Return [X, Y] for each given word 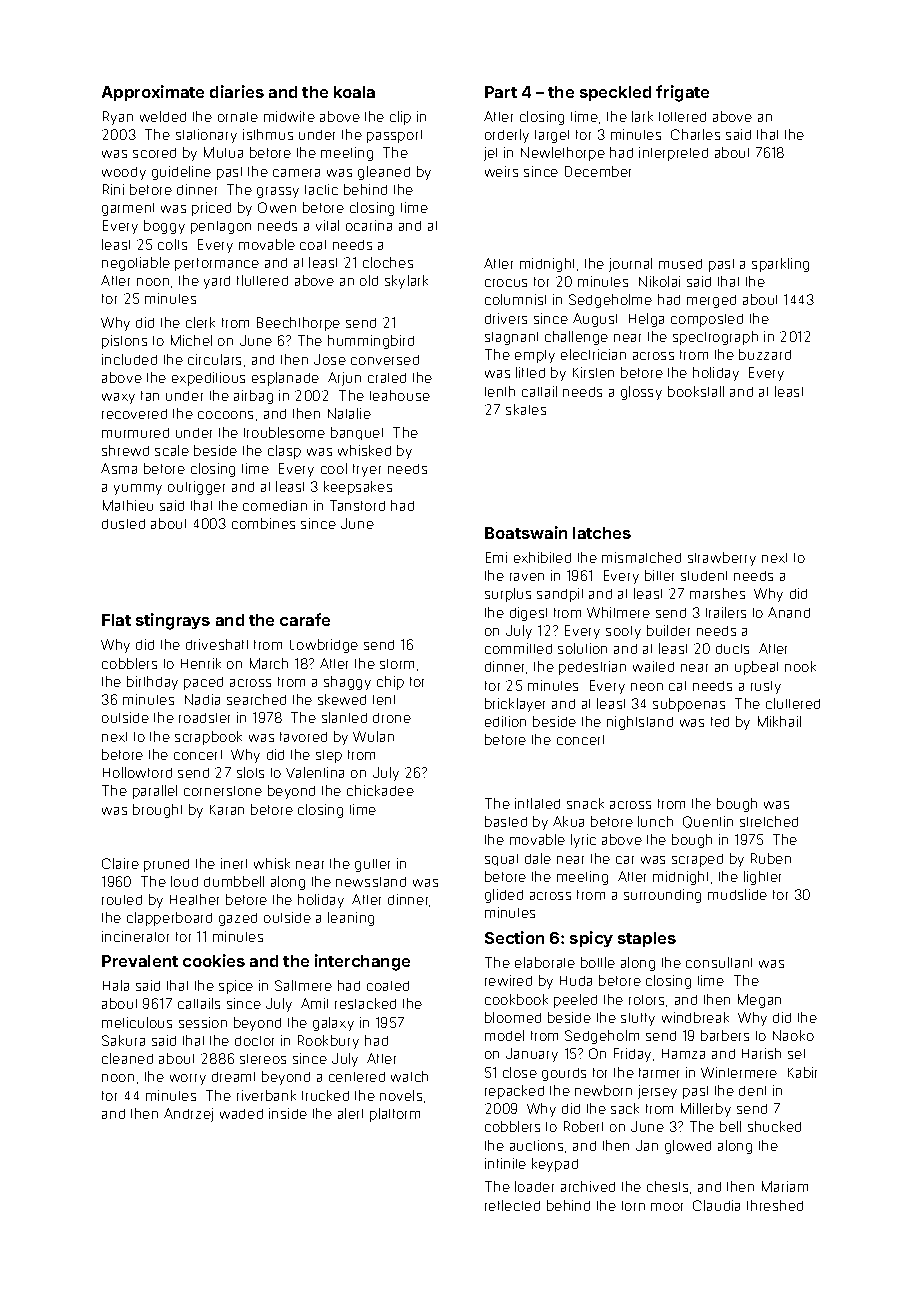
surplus [508, 595]
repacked [514, 1092]
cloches [388, 262]
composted [707, 320]
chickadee [380, 790]
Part [501, 92]
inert [234, 863]
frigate [682, 93]
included [129, 359]
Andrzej [188, 1115]
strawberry [722, 559]
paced [203, 683]
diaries [237, 91]
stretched [769, 821]
